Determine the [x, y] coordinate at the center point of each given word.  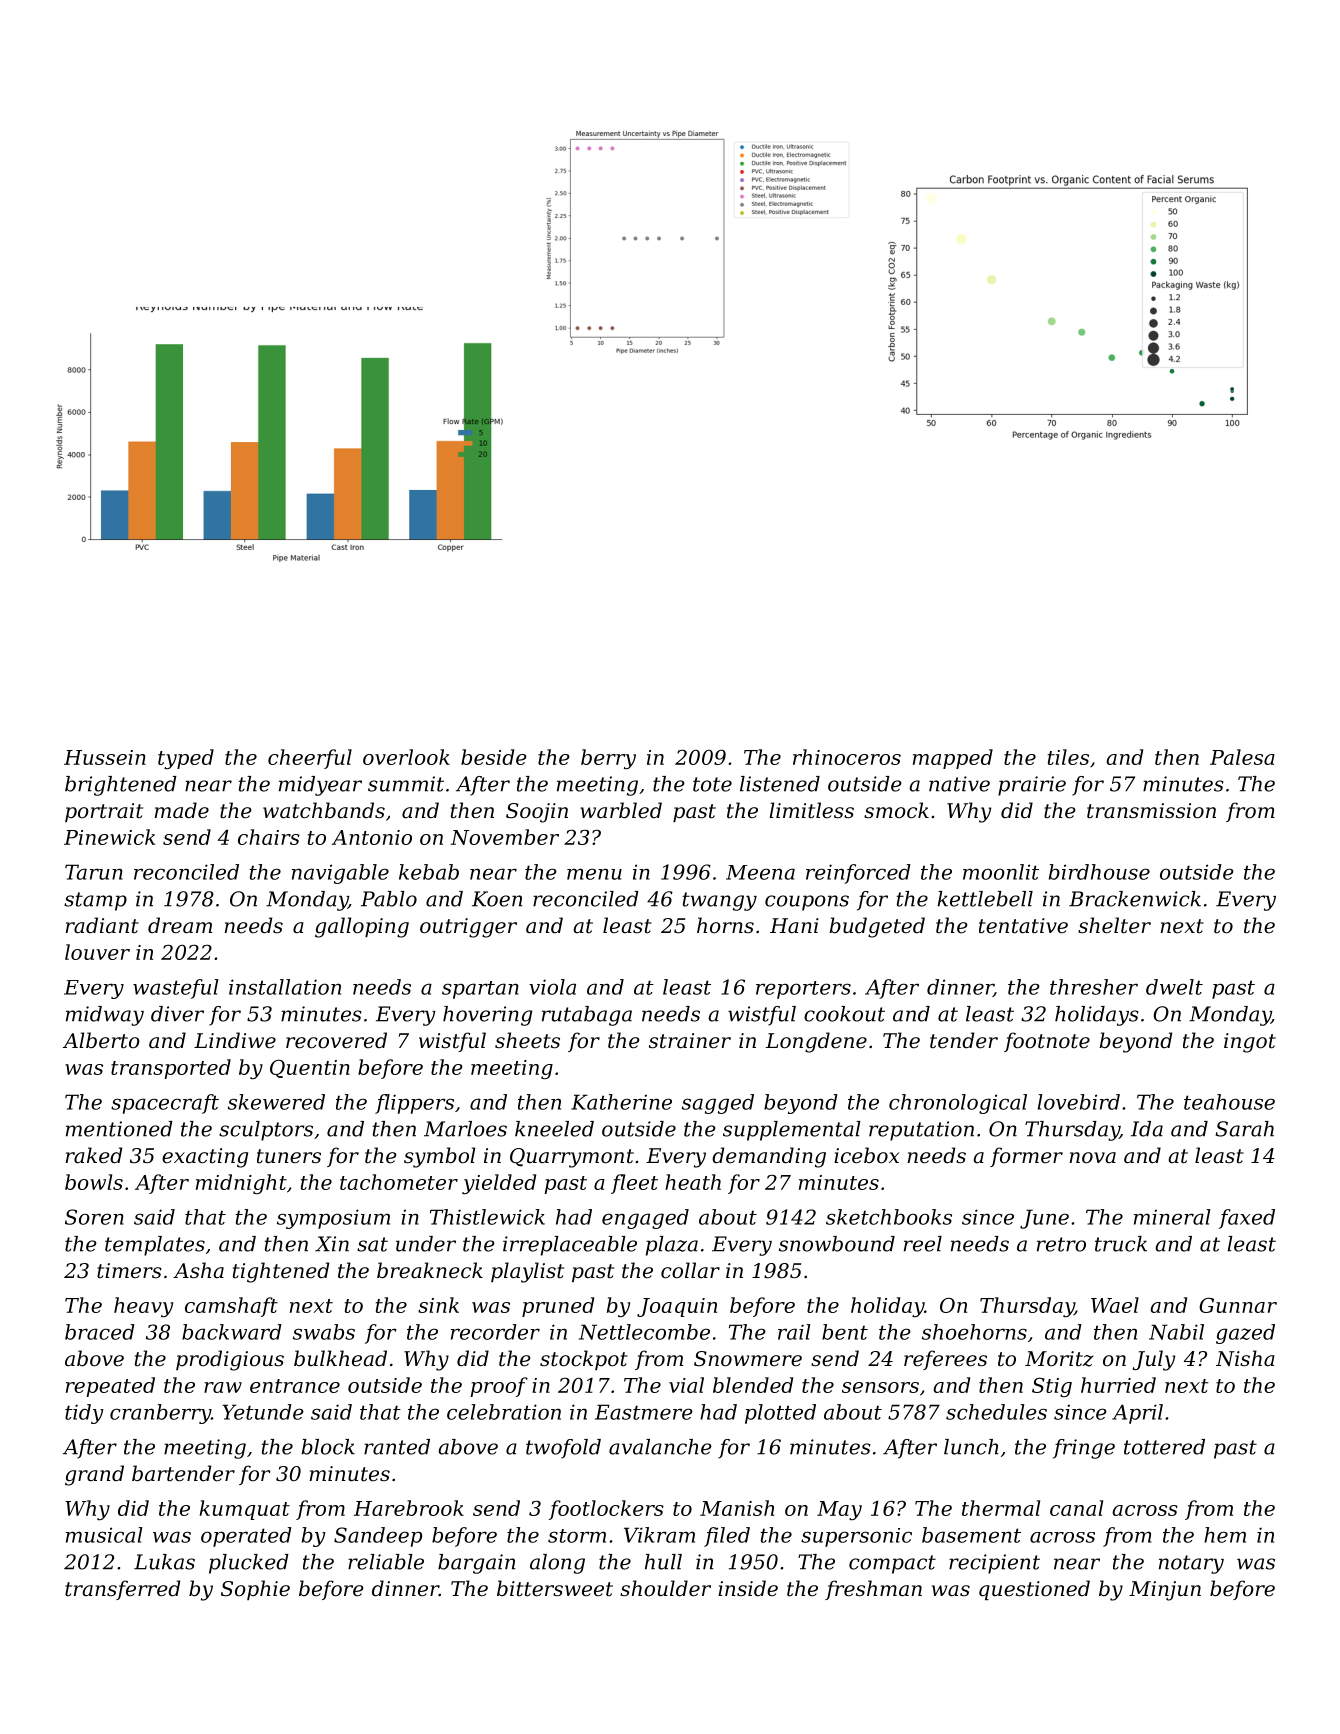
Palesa [1242, 757]
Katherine [621, 1102]
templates [155, 1246]
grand [94, 1475]
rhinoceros [847, 757]
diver [177, 1014]
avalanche [660, 1447]
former [1026, 1157]
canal [1076, 1508]
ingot [1250, 1043]
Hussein [105, 757]
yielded [499, 1184]
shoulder [665, 1588]
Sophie [255, 1590]
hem [1225, 1535]
